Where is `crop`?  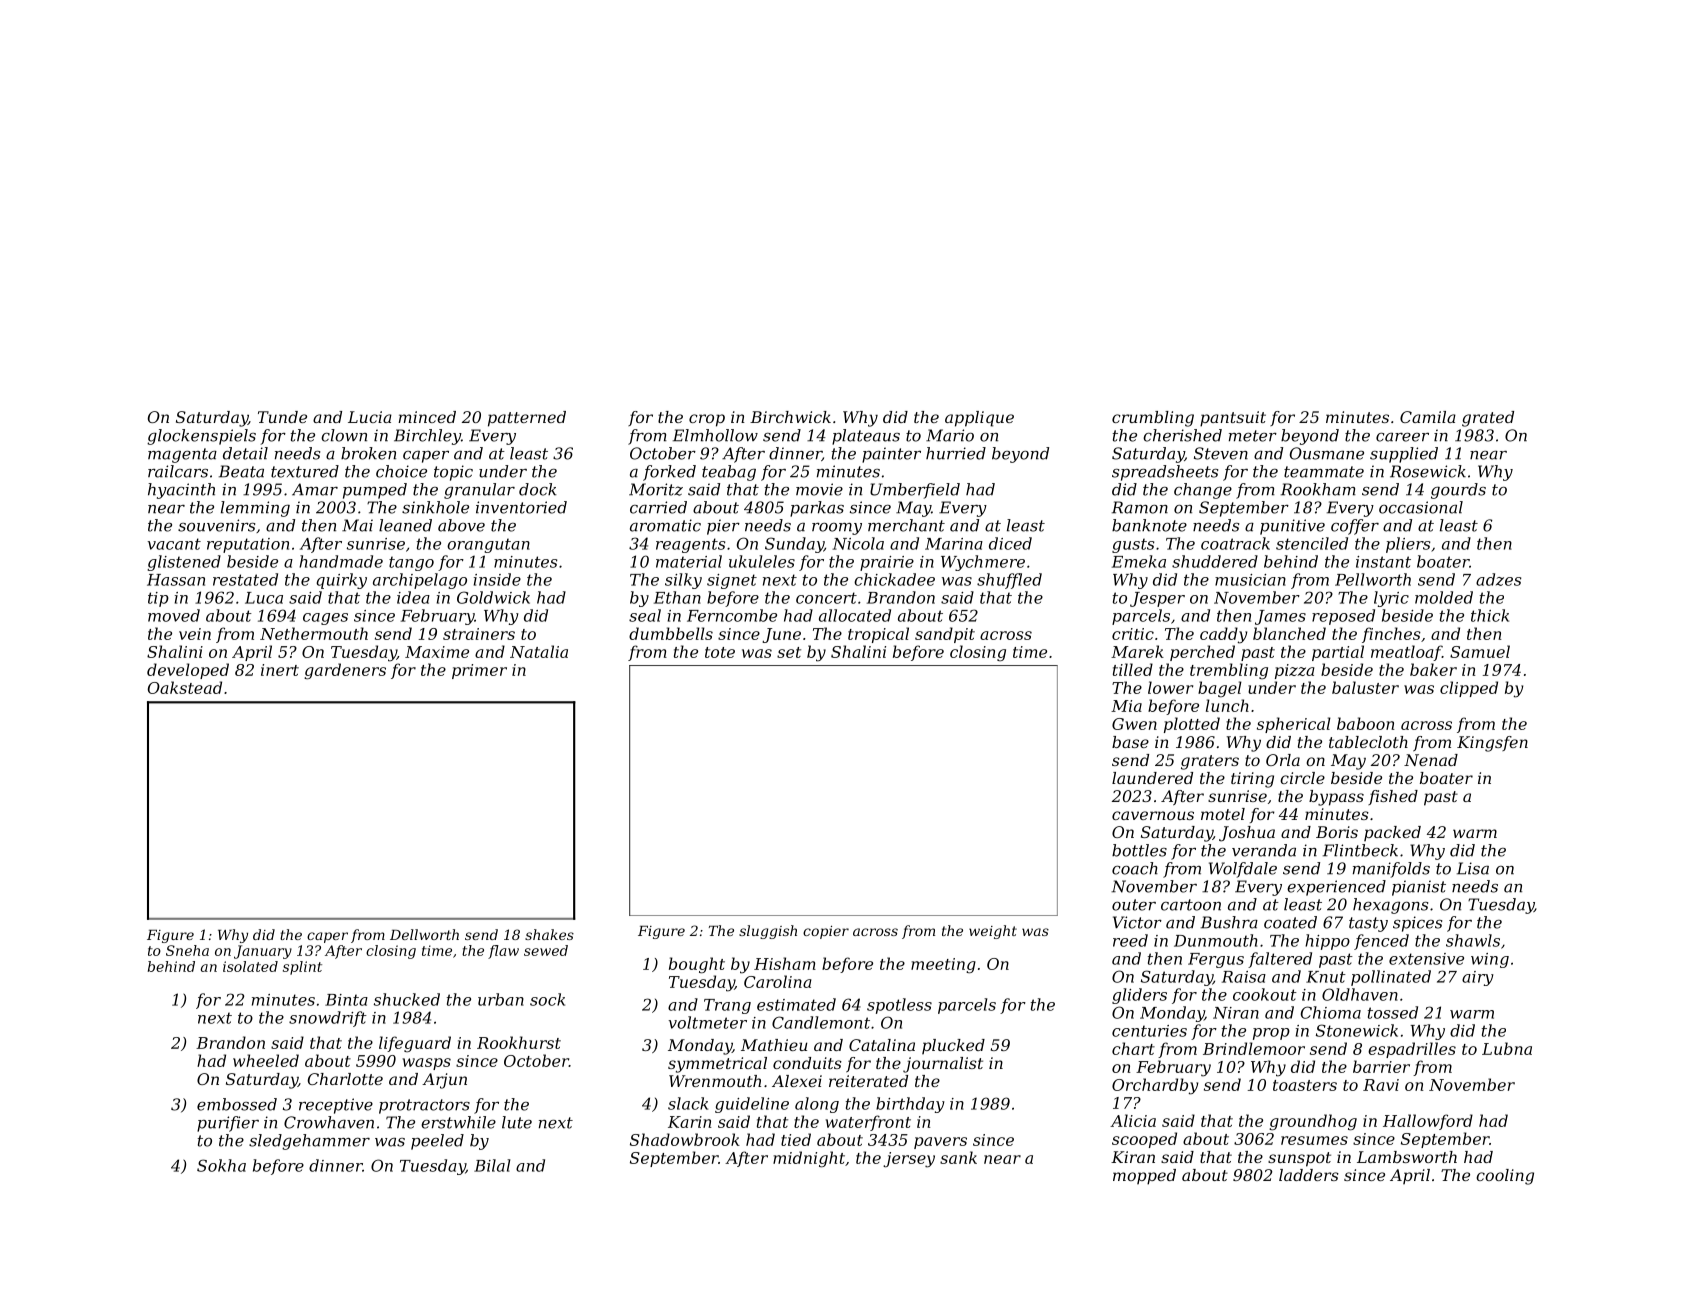
crop is located at coordinates (707, 420).
